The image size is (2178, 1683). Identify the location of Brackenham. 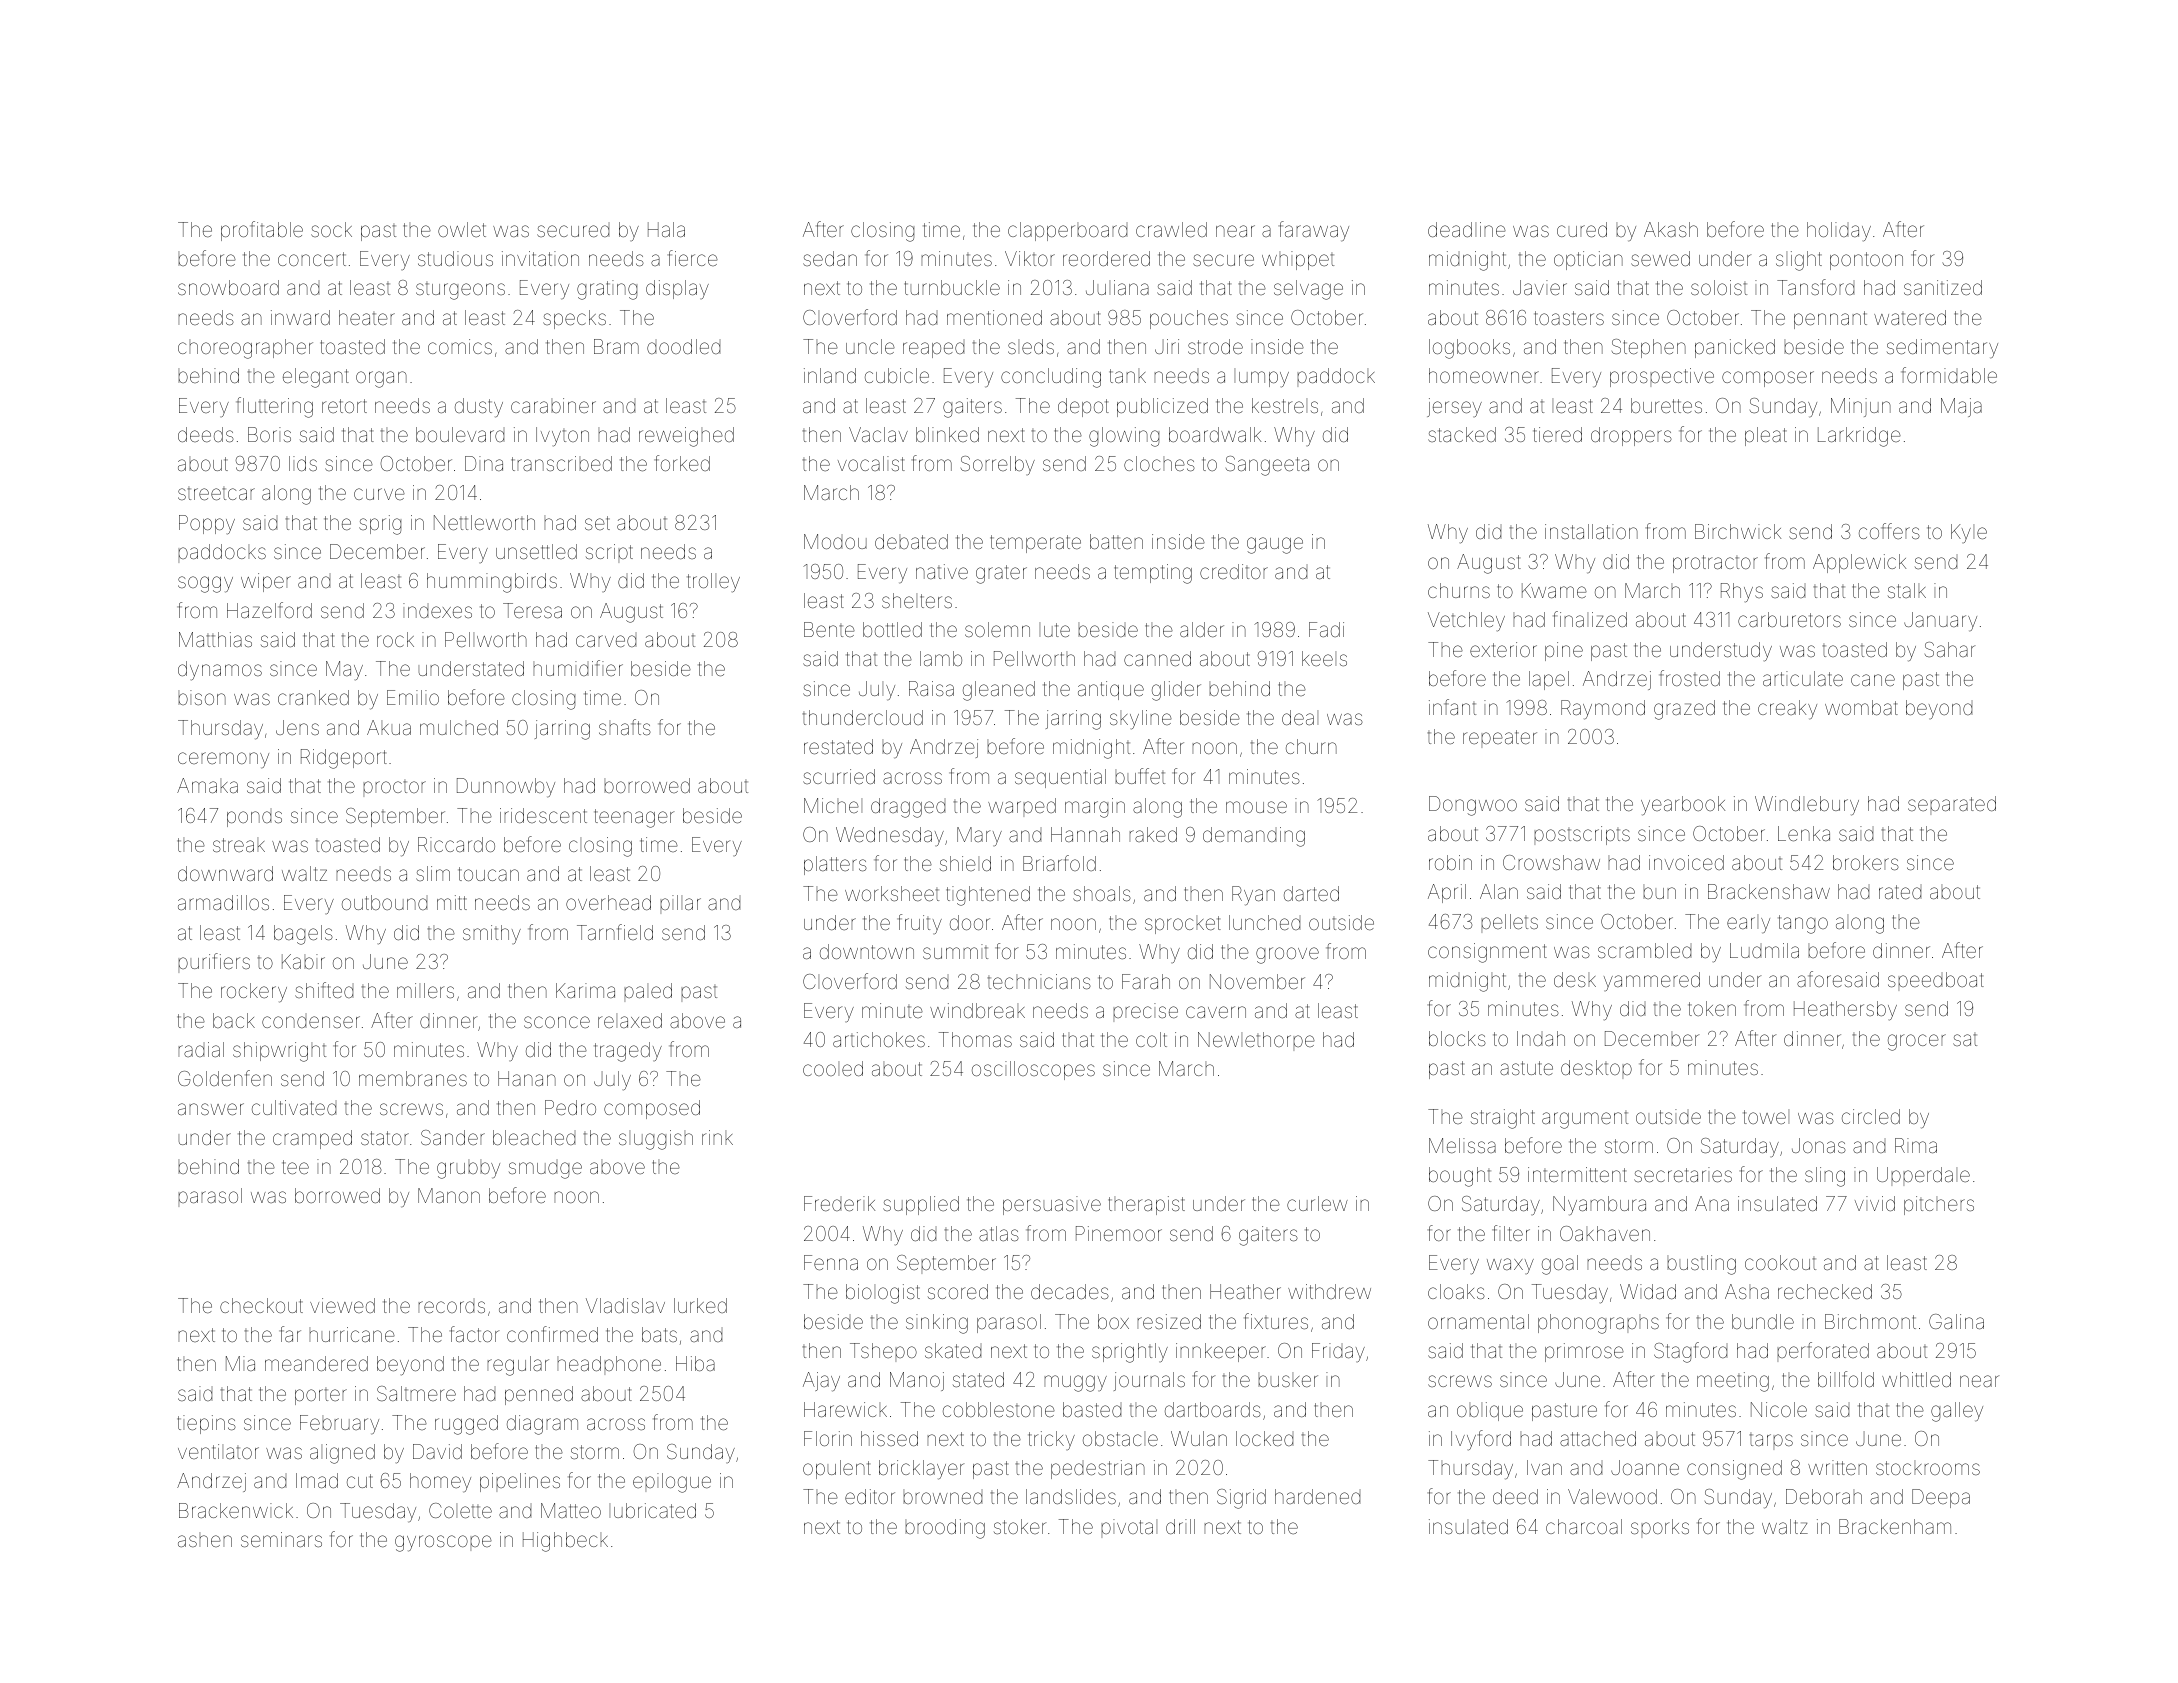
(1895, 1526).
